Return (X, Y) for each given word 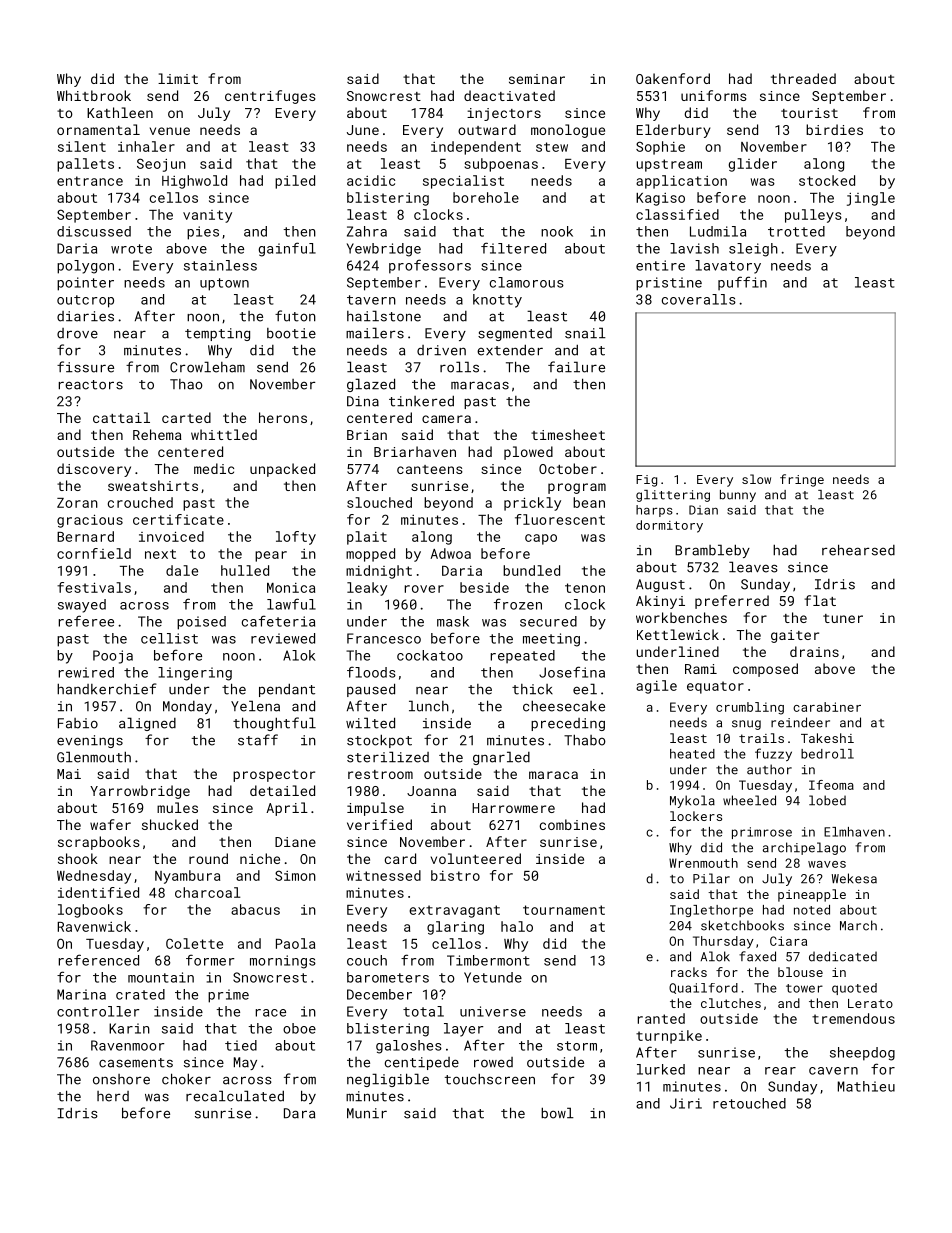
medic (214, 468)
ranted (661, 1018)
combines (572, 824)
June (363, 130)
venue (170, 131)
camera (446, 419)
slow (756, 479)
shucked (170, 824)
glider (753, 165)
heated (692, 754)
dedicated (843, 956)
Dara (299, 1113)
